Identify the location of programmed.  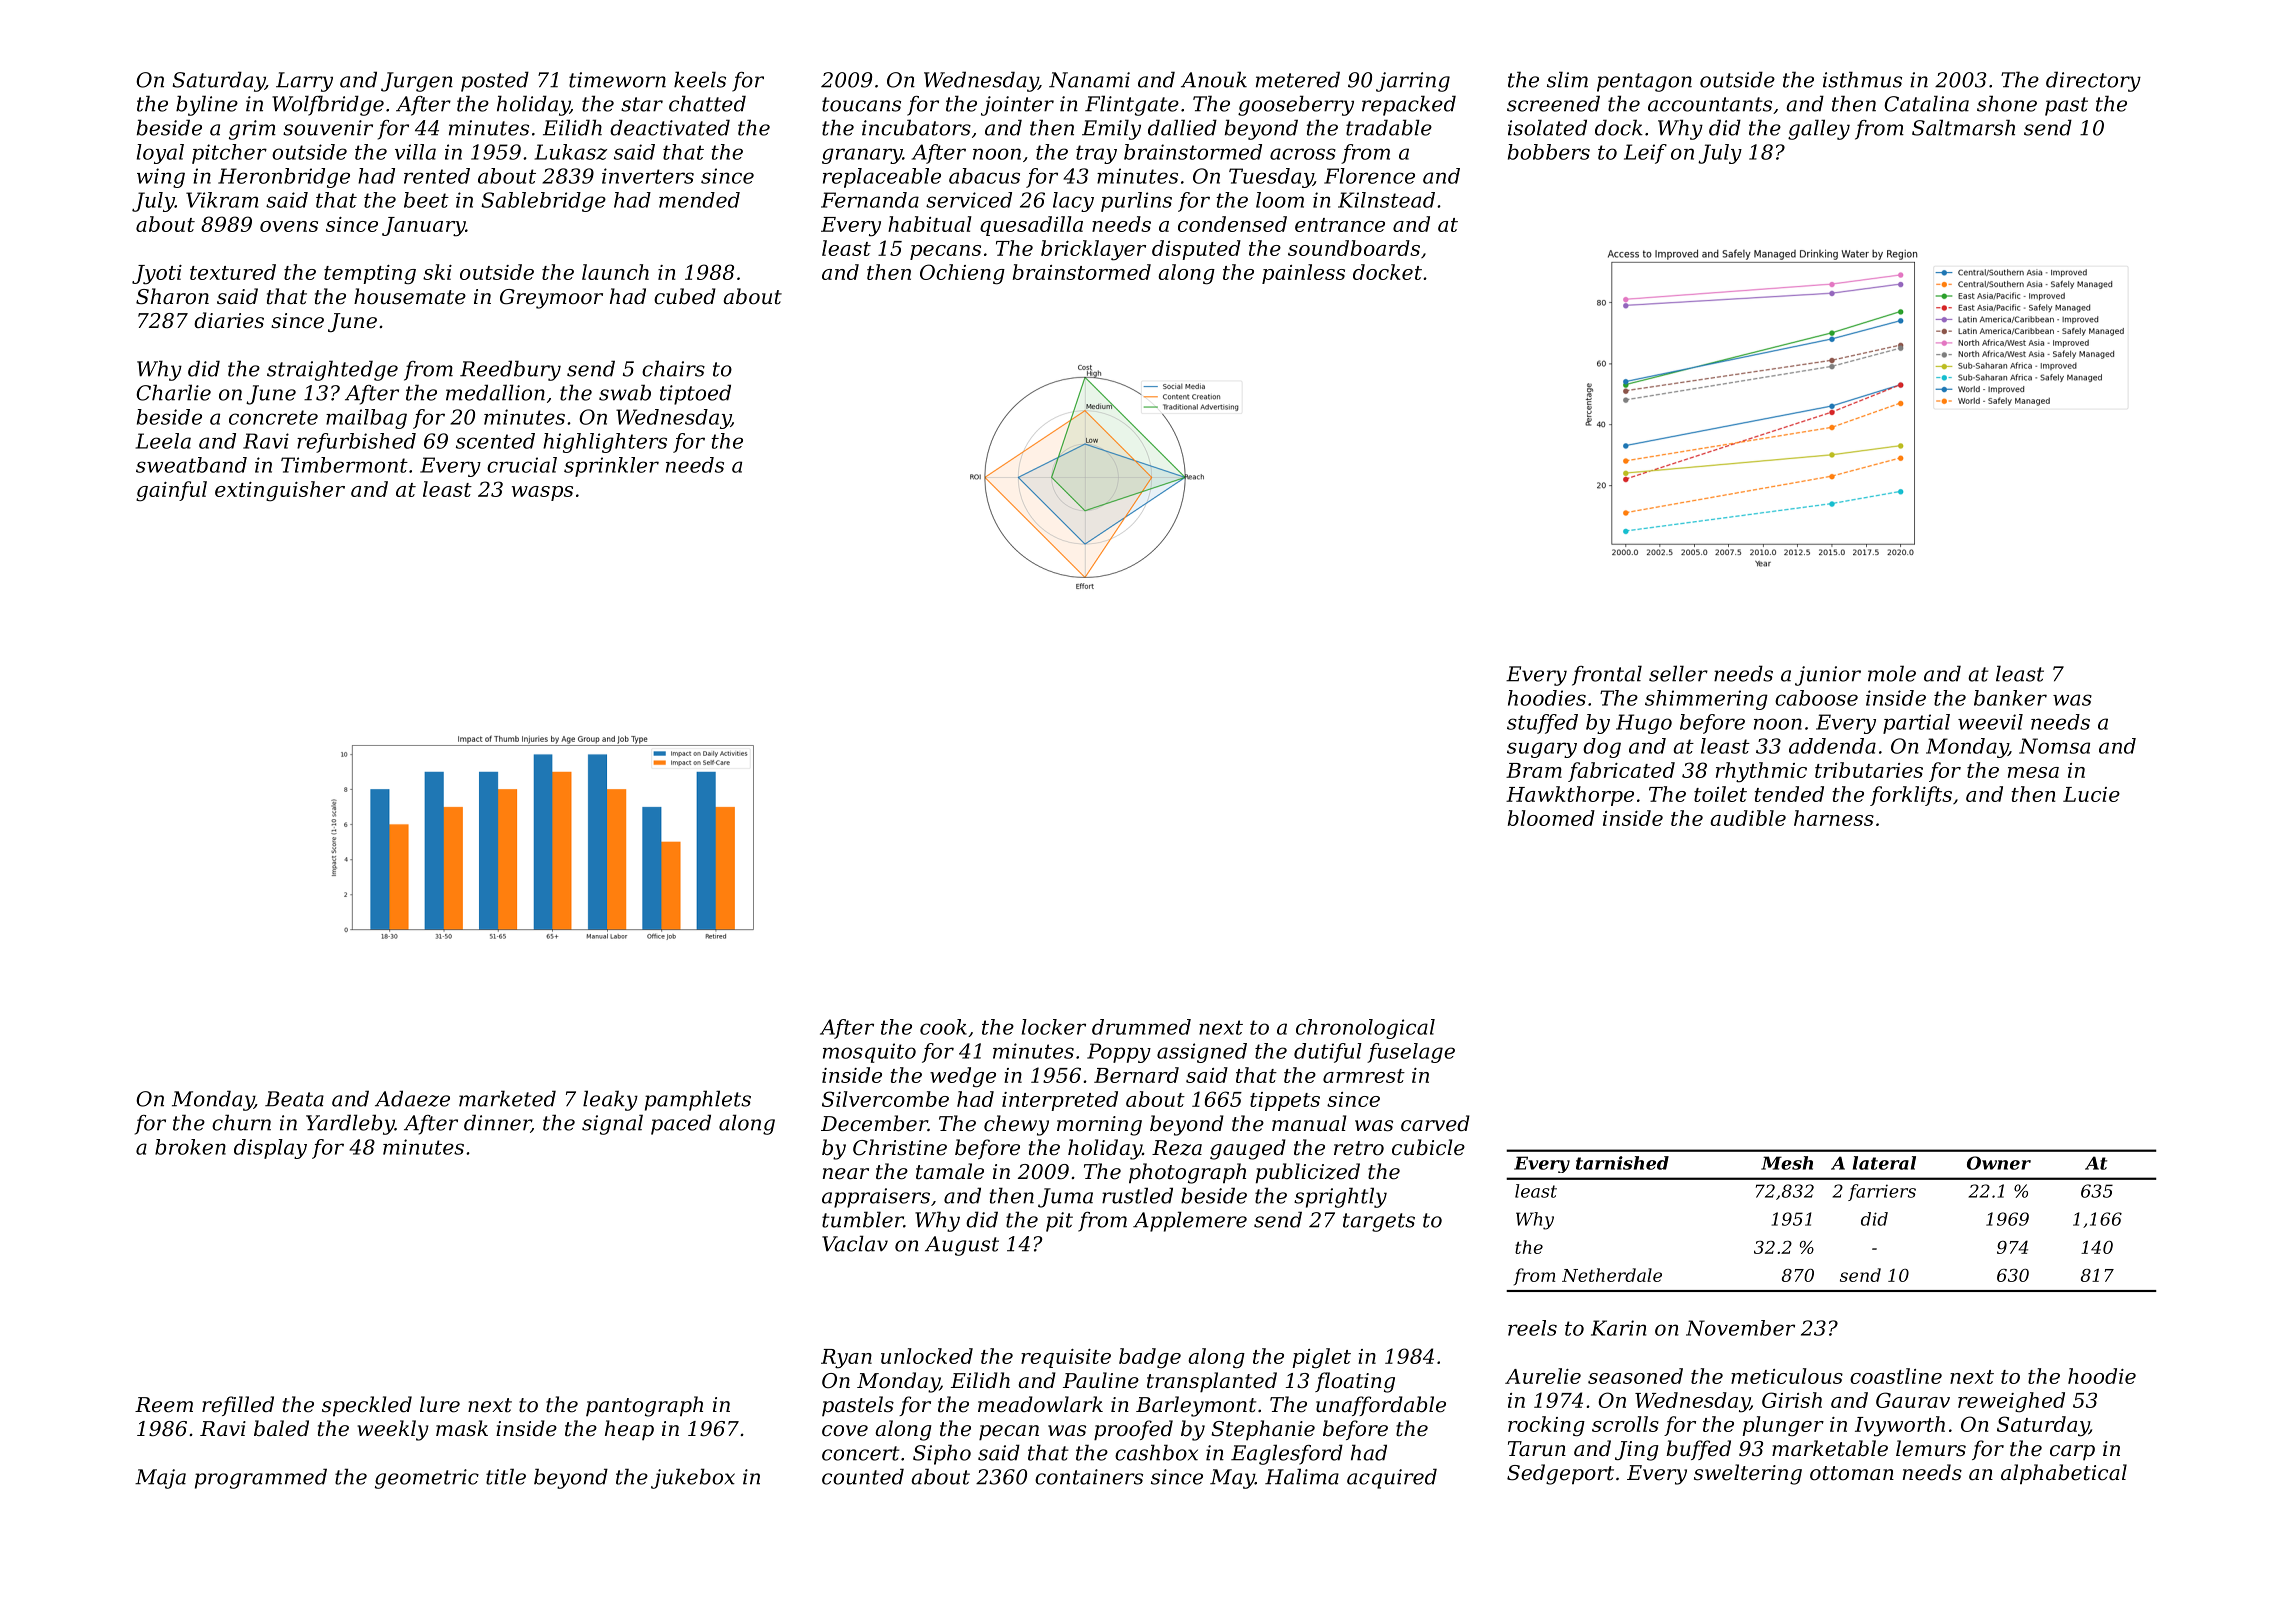
(261, 1478).
